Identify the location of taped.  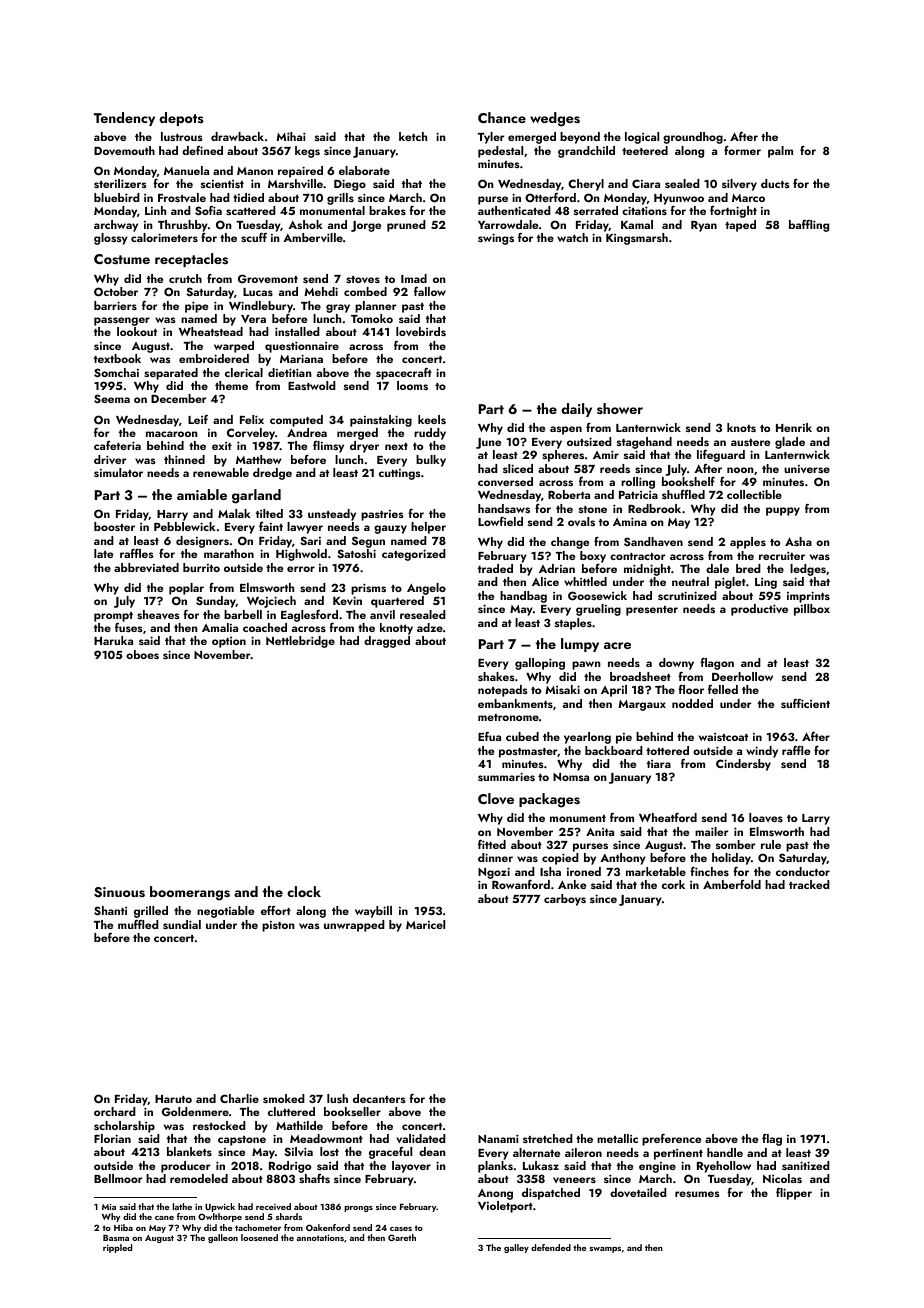
(740, 226).
